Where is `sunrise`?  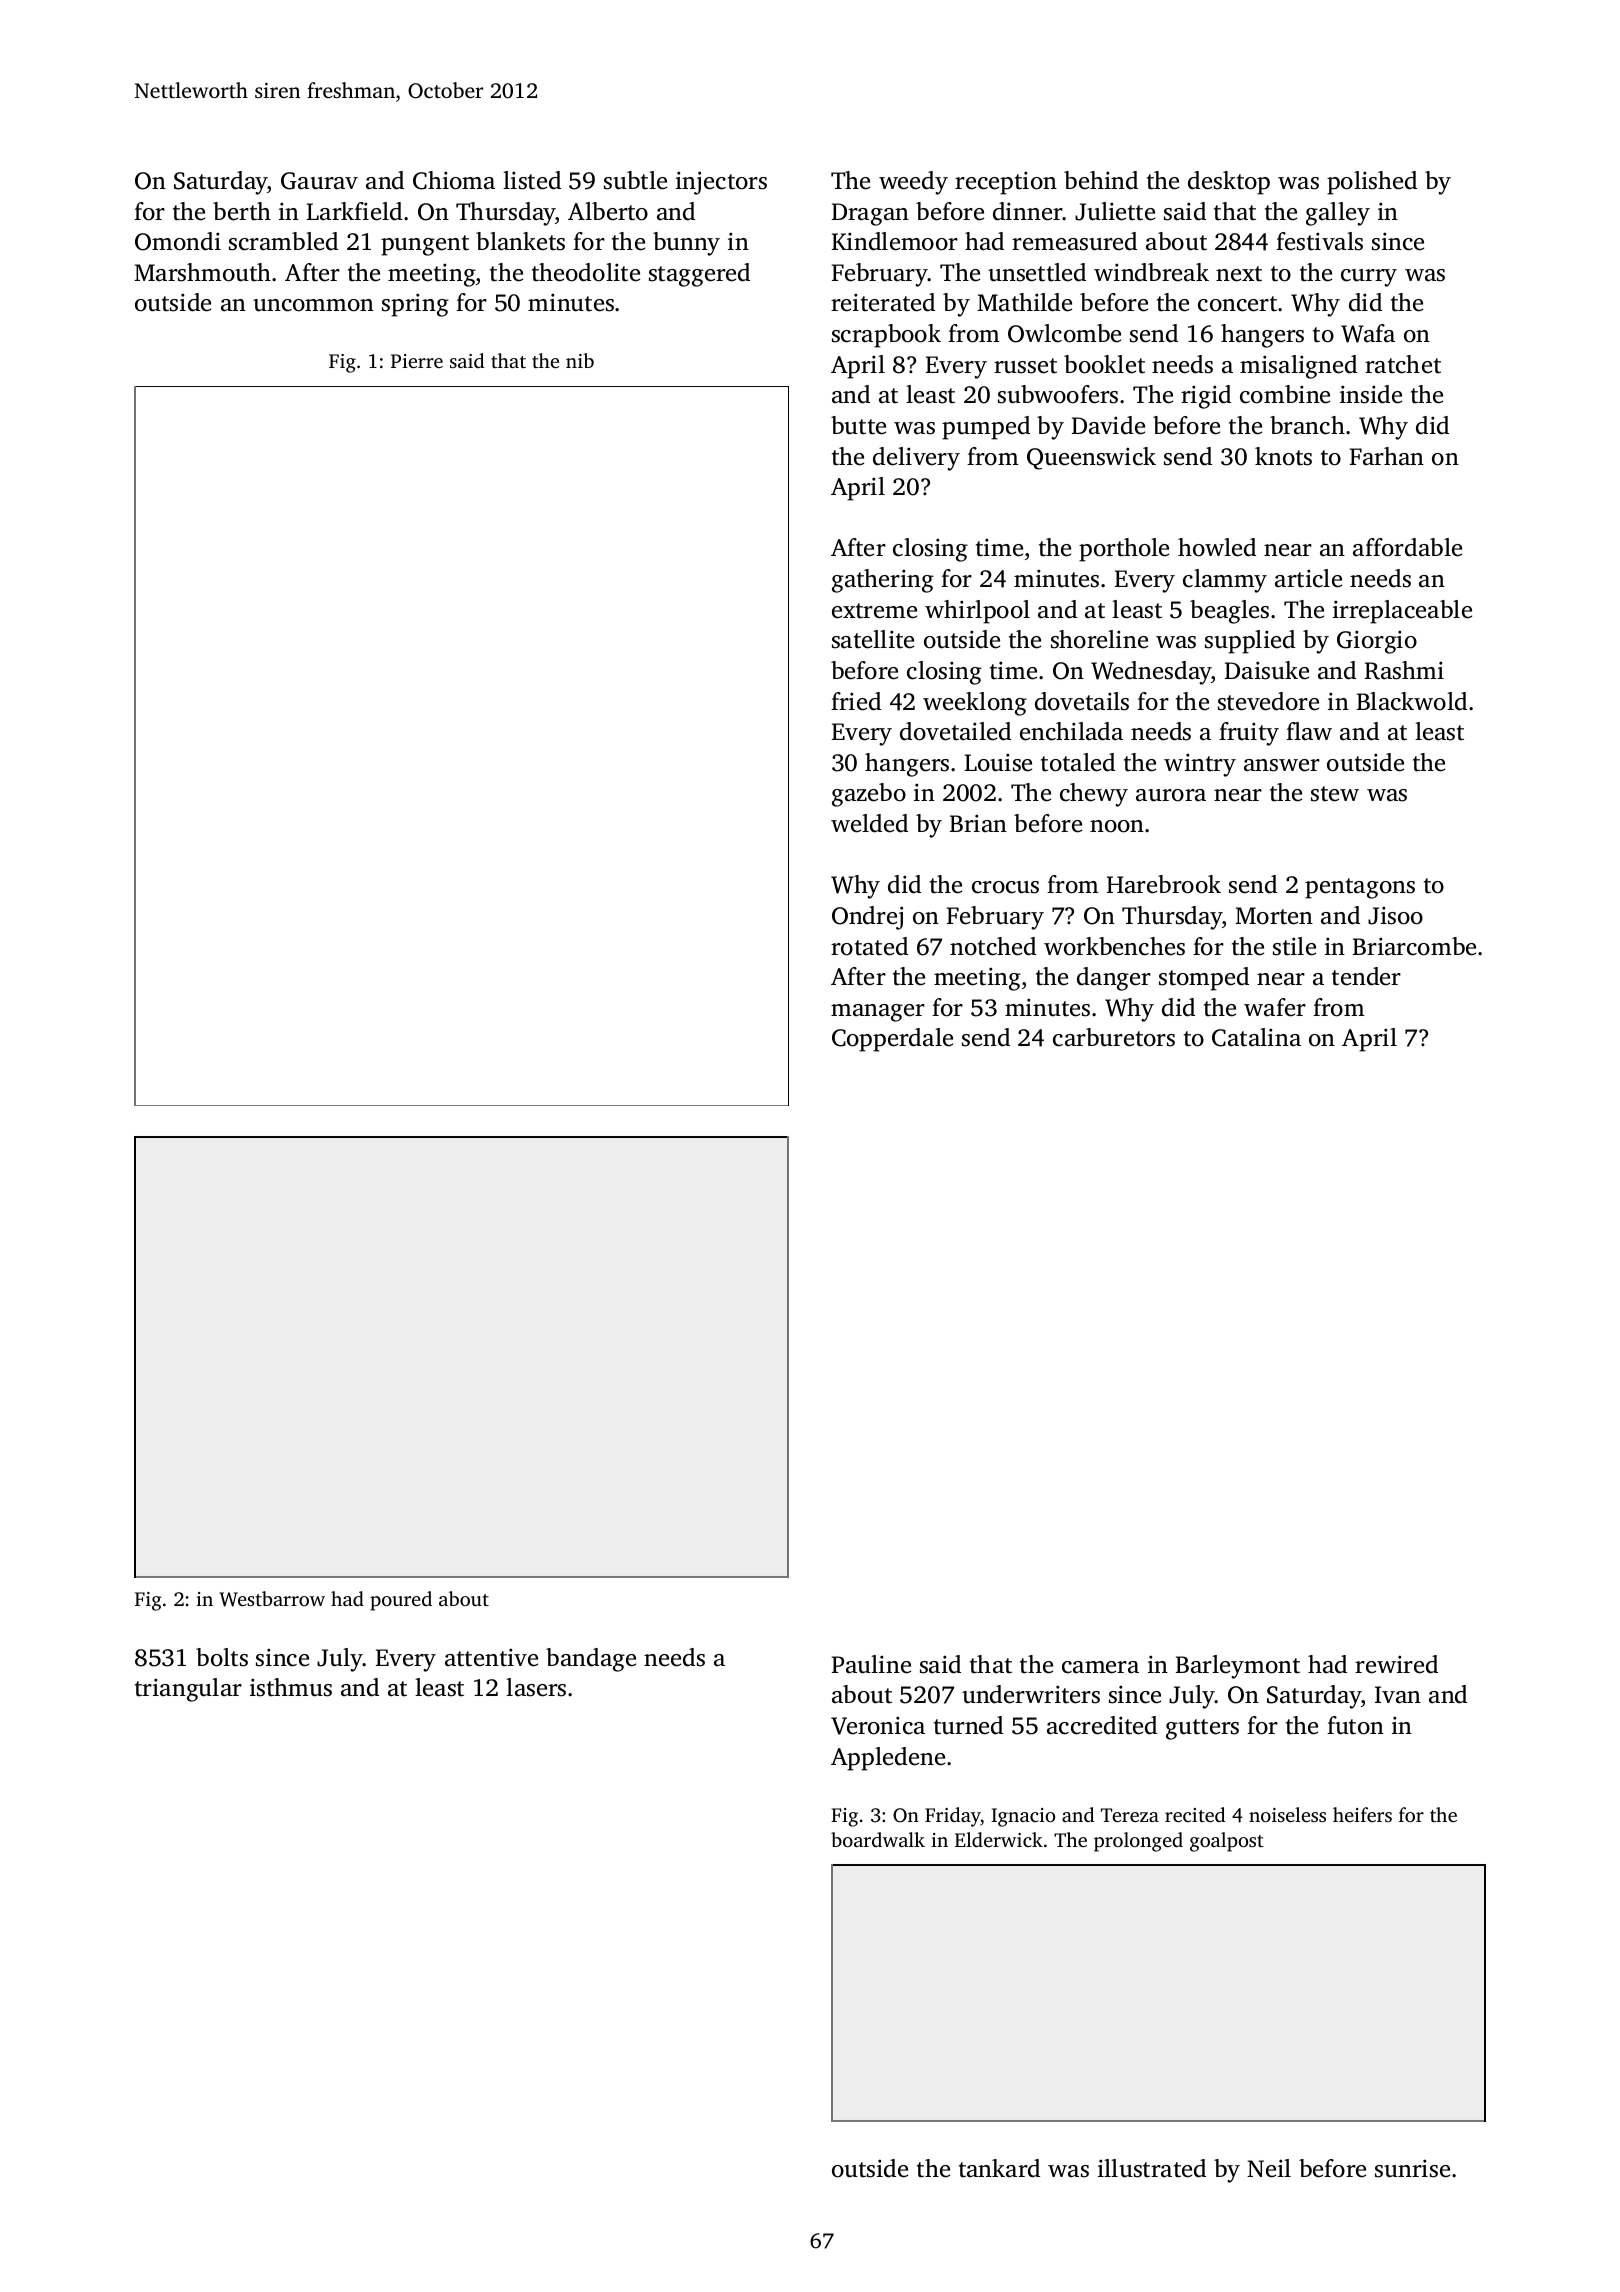 sunrise is located at coordinates (1412, 2168).
